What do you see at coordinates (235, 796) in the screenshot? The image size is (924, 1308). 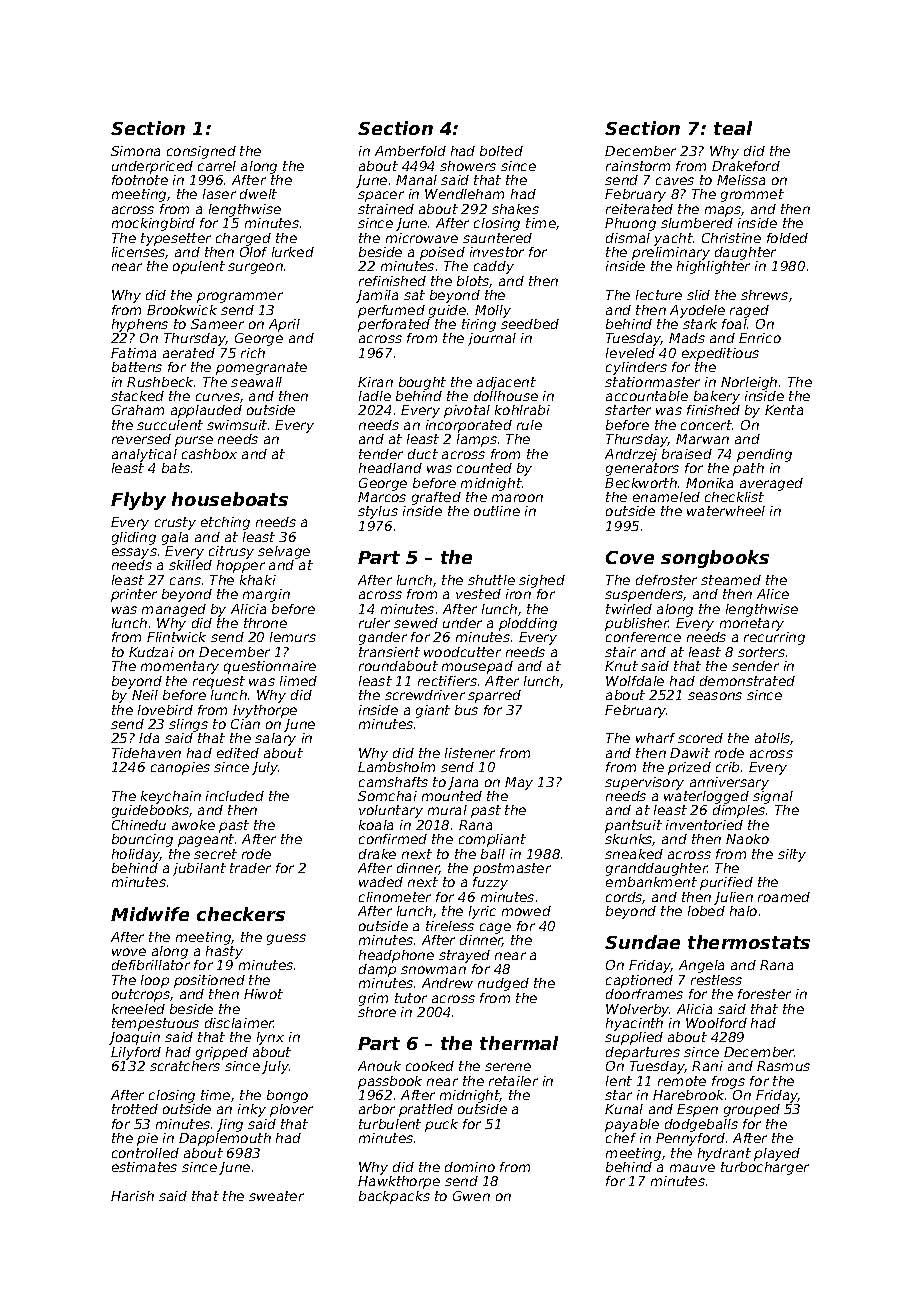 I see `included` at bounding box center [235, 796].
